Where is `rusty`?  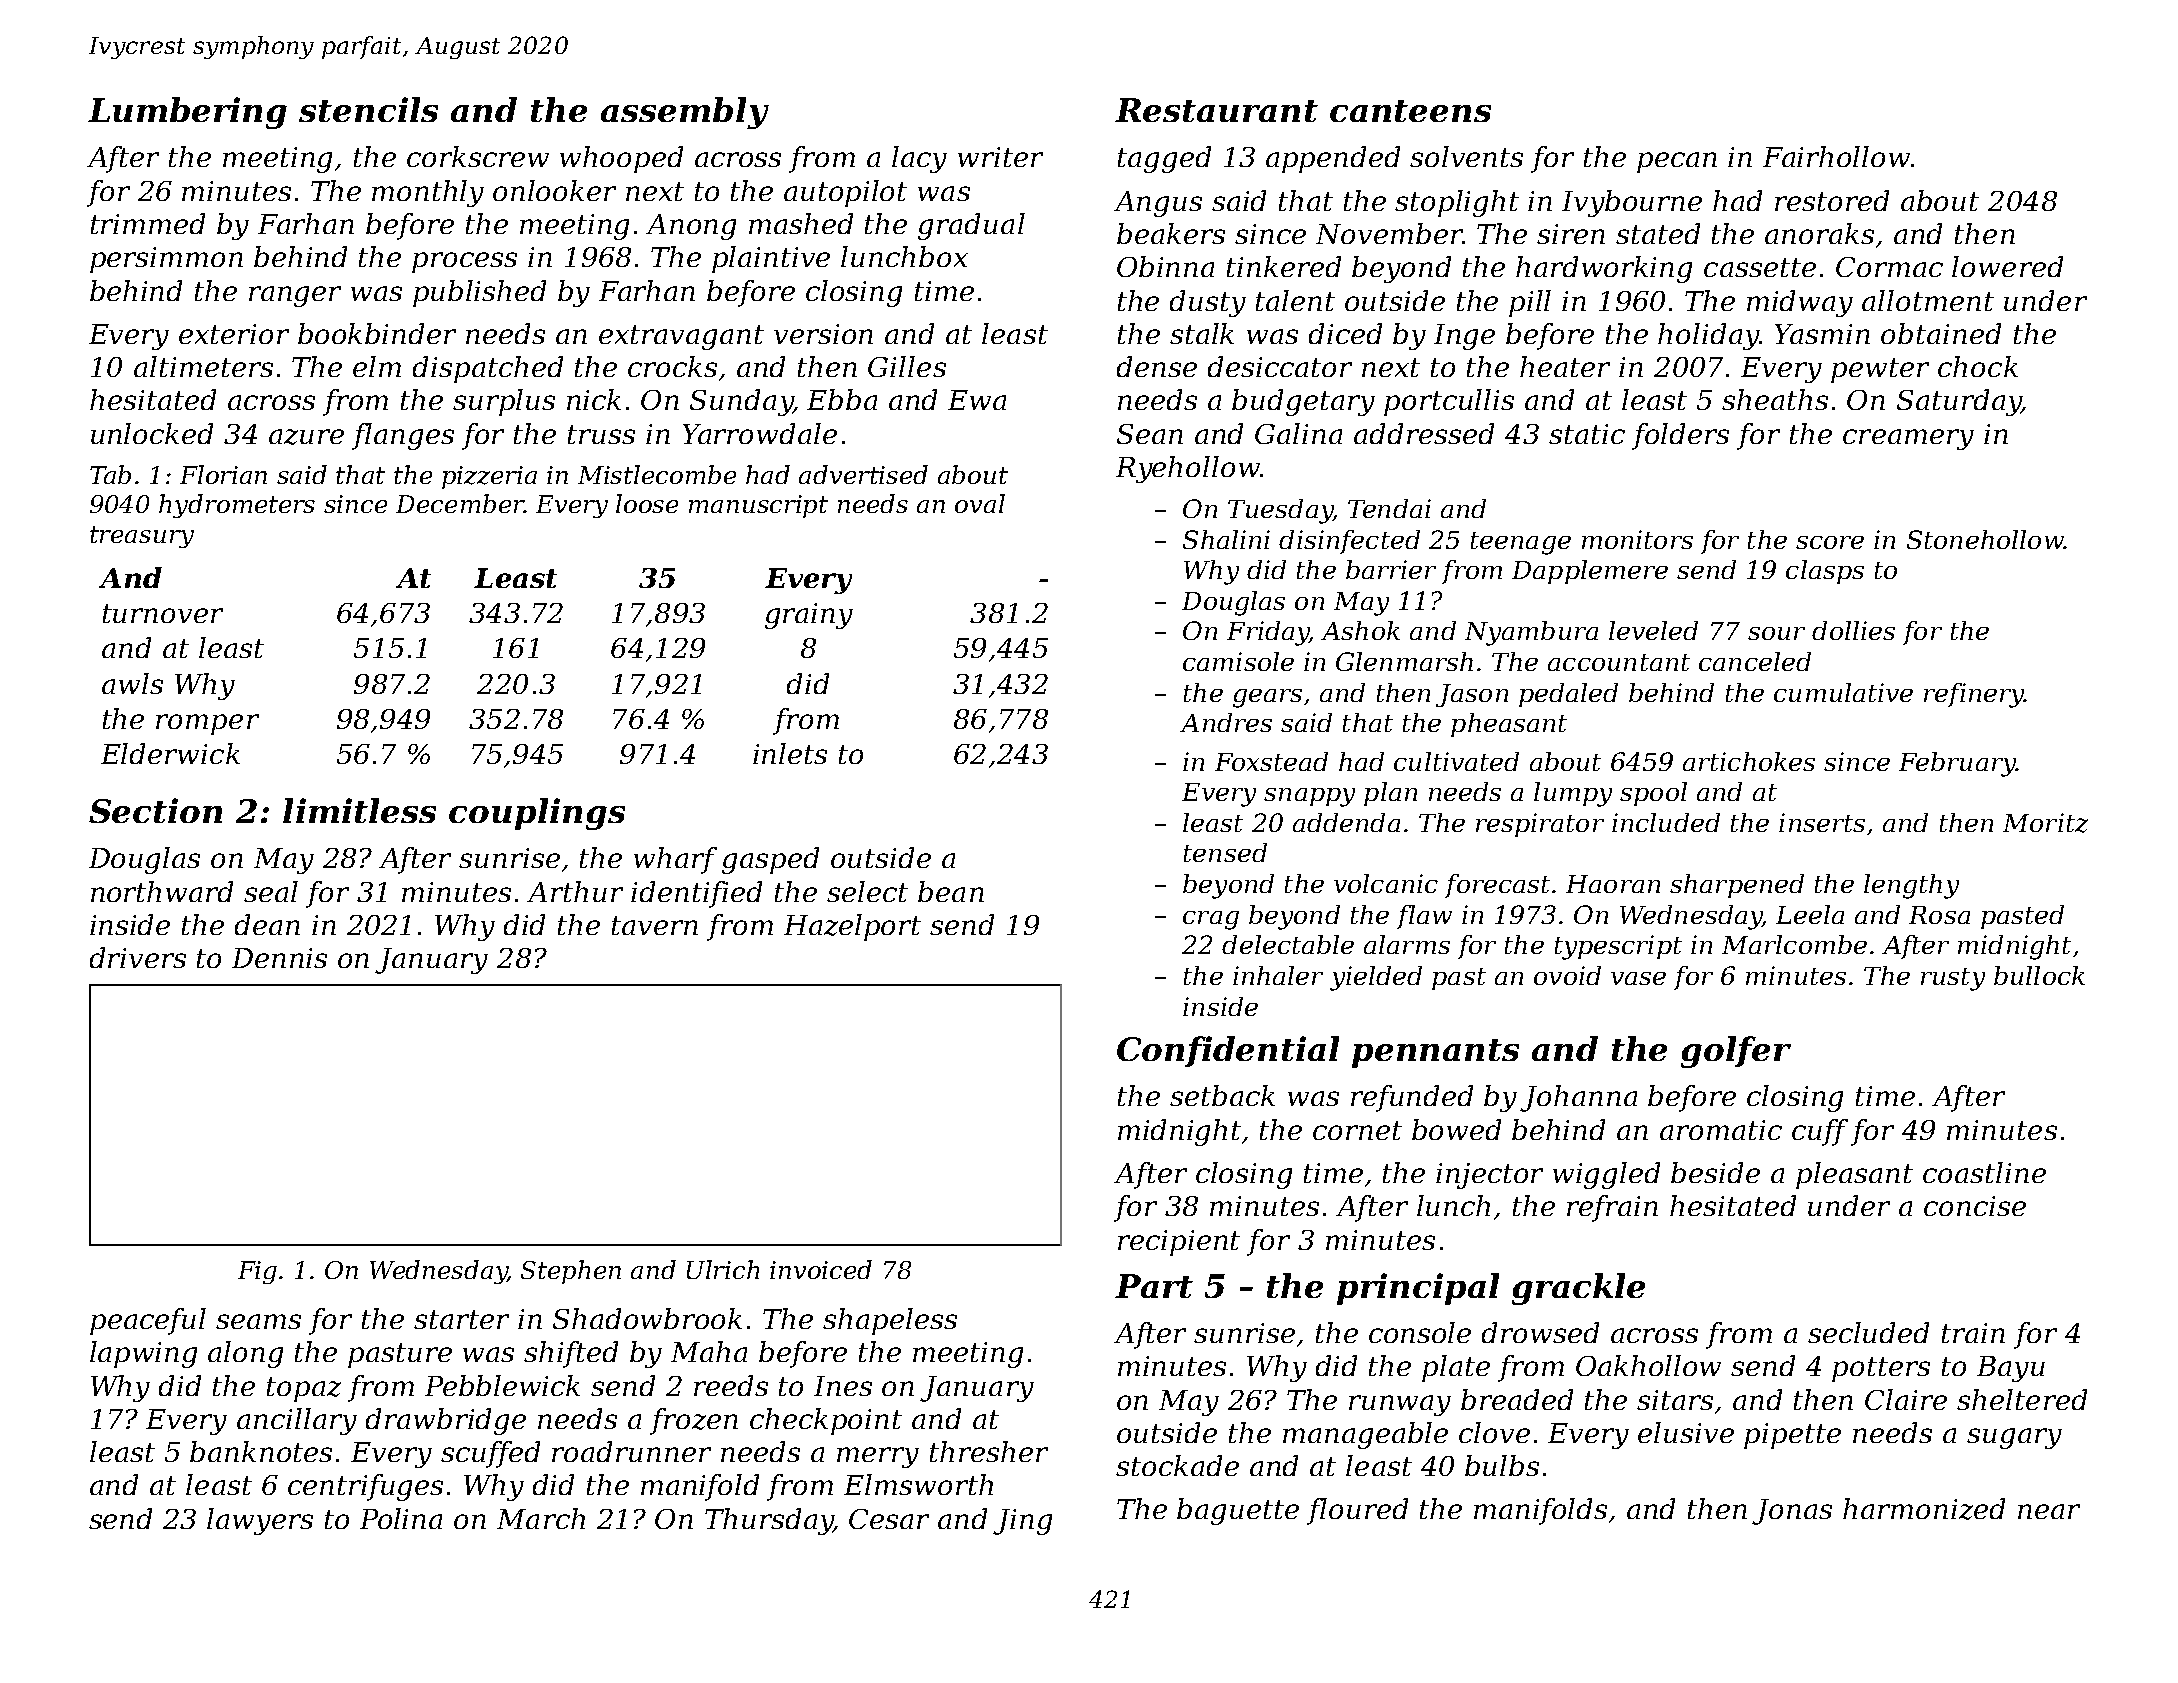 rusty is located at coordinates (1953, 979).
